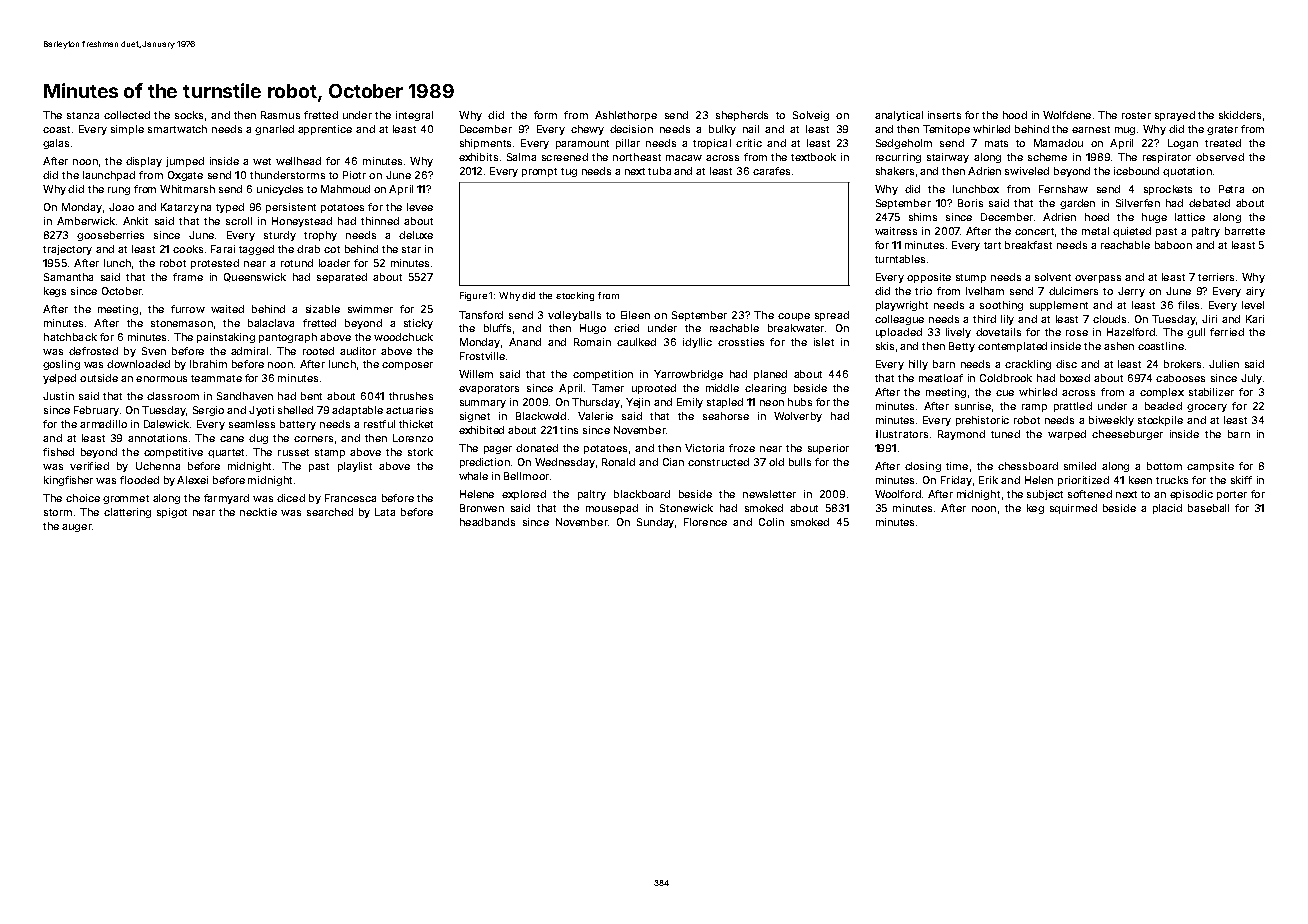 This screenshot has height=924, width=1308. I want to click on choice, so click(83, 498).
